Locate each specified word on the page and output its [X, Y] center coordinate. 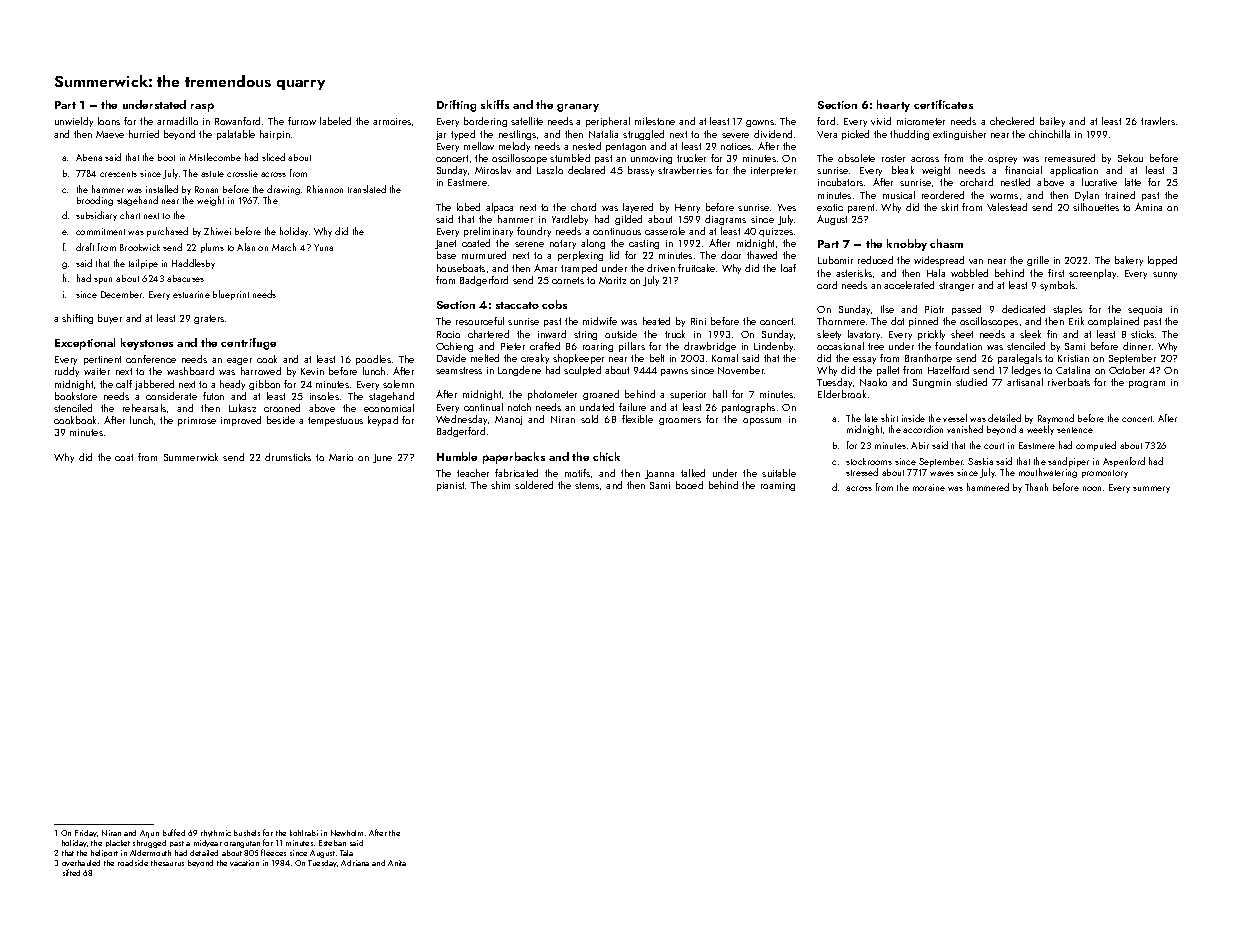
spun [103, 280]
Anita [397, 863]
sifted [71, 872]
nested [587, 146]
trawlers [1158, 121]
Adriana [355, 863]
